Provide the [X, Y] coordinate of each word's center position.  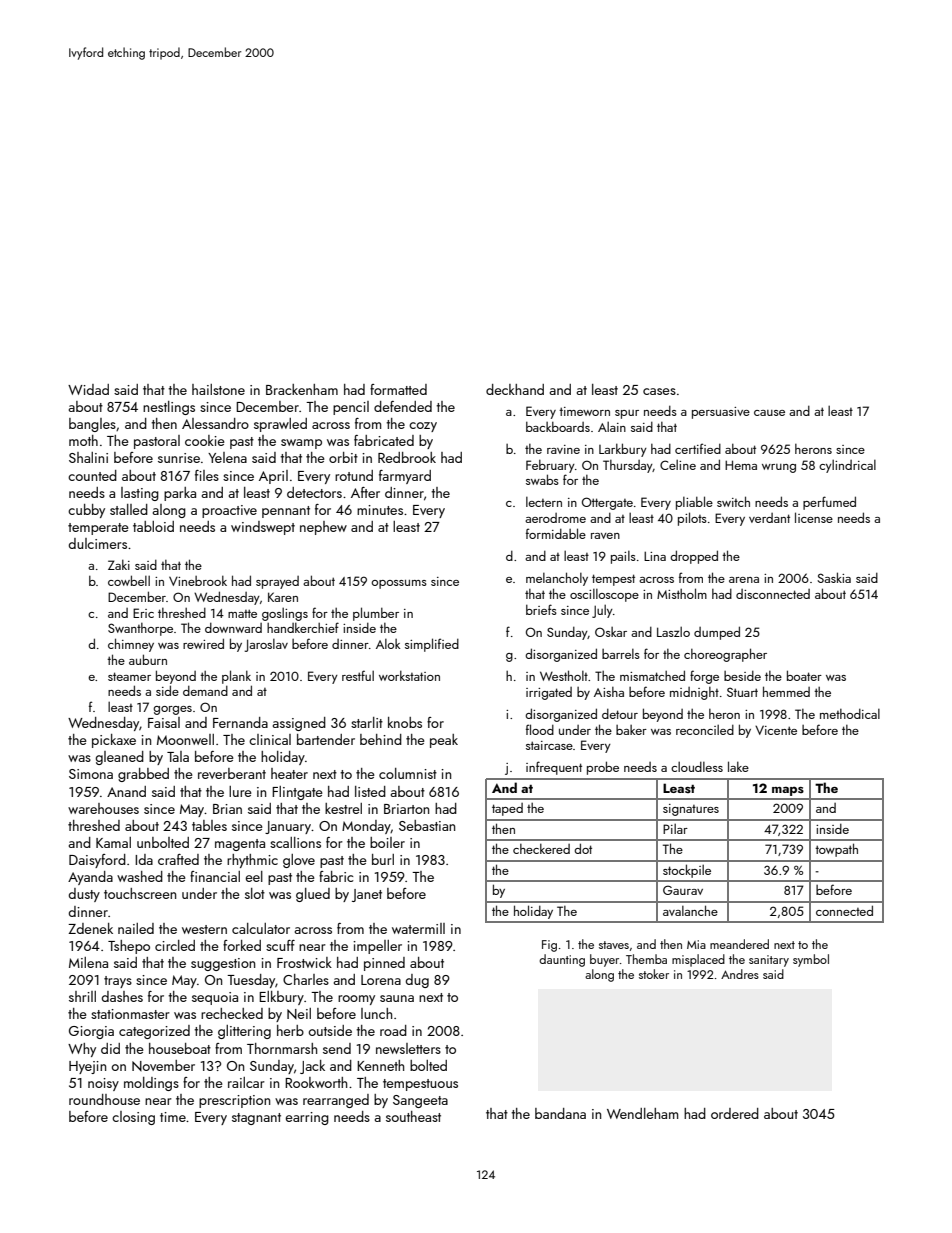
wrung [779, 468]
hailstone [218, 389]
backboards [558, 427]
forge [704, 677]
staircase [549, 745]
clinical [270, 739]
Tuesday [251, 981]
